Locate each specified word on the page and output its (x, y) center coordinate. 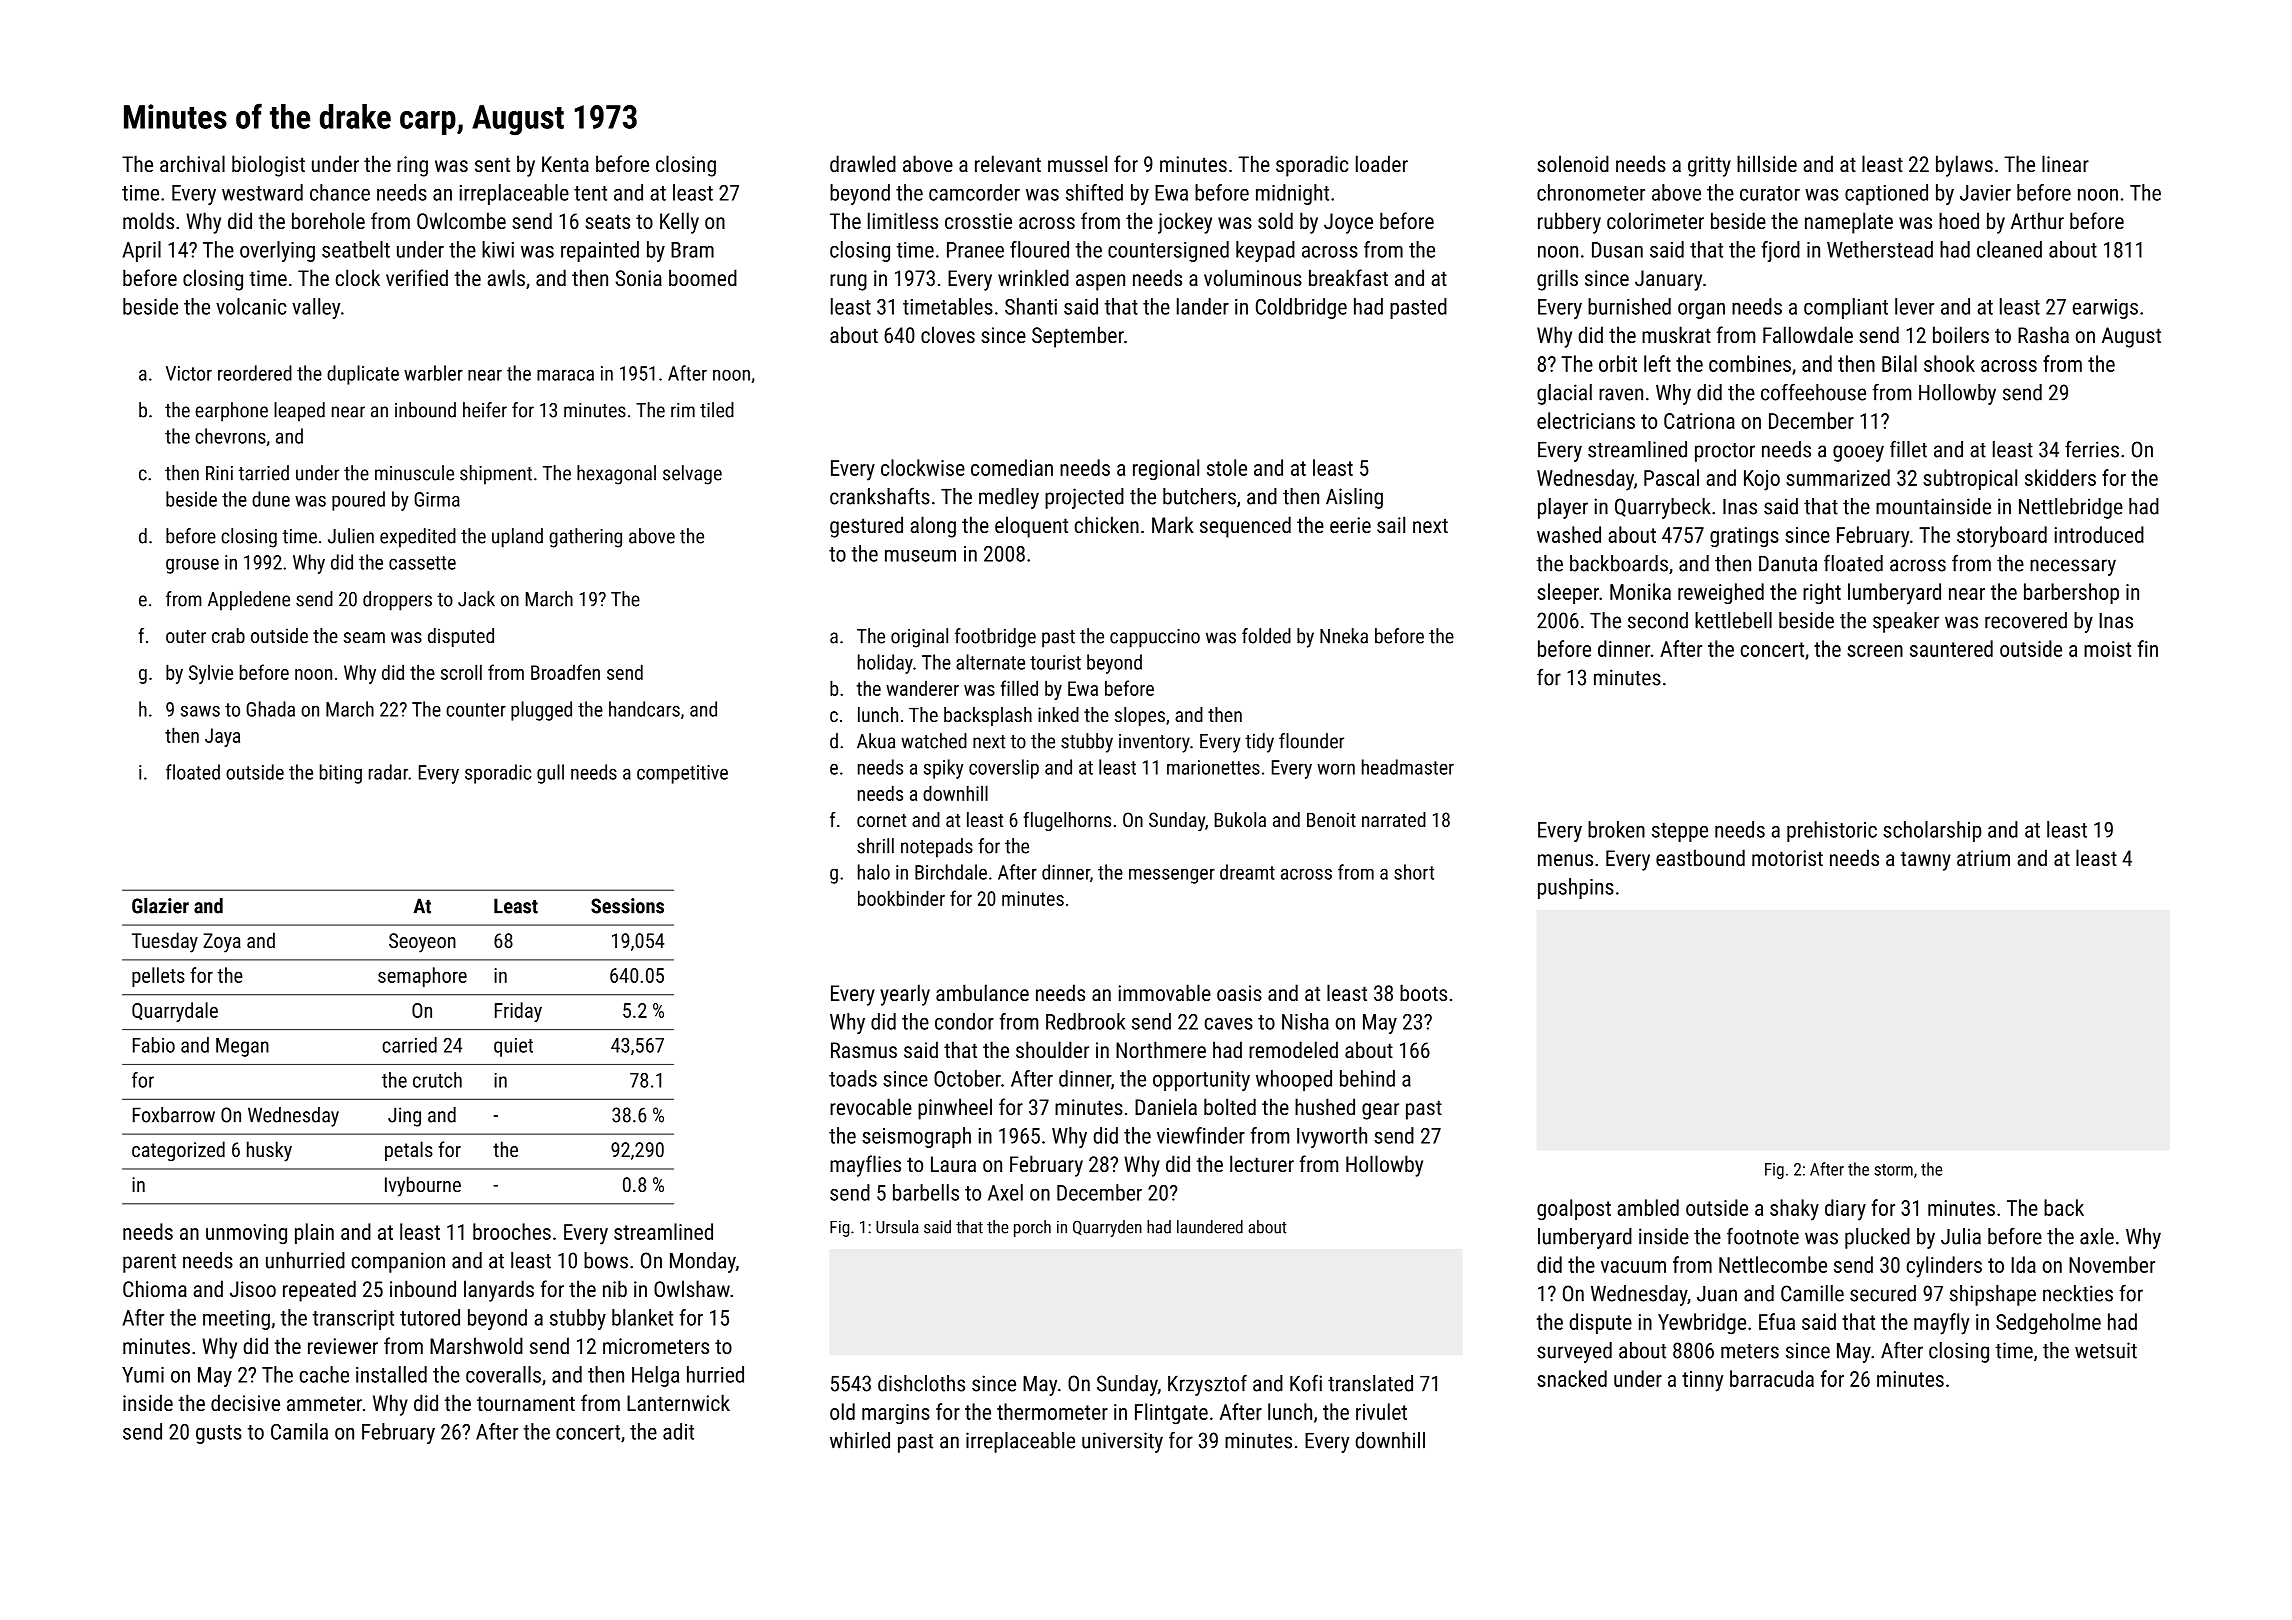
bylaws (1964, 166)
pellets (158, 977)
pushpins (1576, 888)
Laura (953, 1164)
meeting (236, 1320)
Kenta (565, 164)
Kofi (1306, 1383)
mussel (1077, 163)
